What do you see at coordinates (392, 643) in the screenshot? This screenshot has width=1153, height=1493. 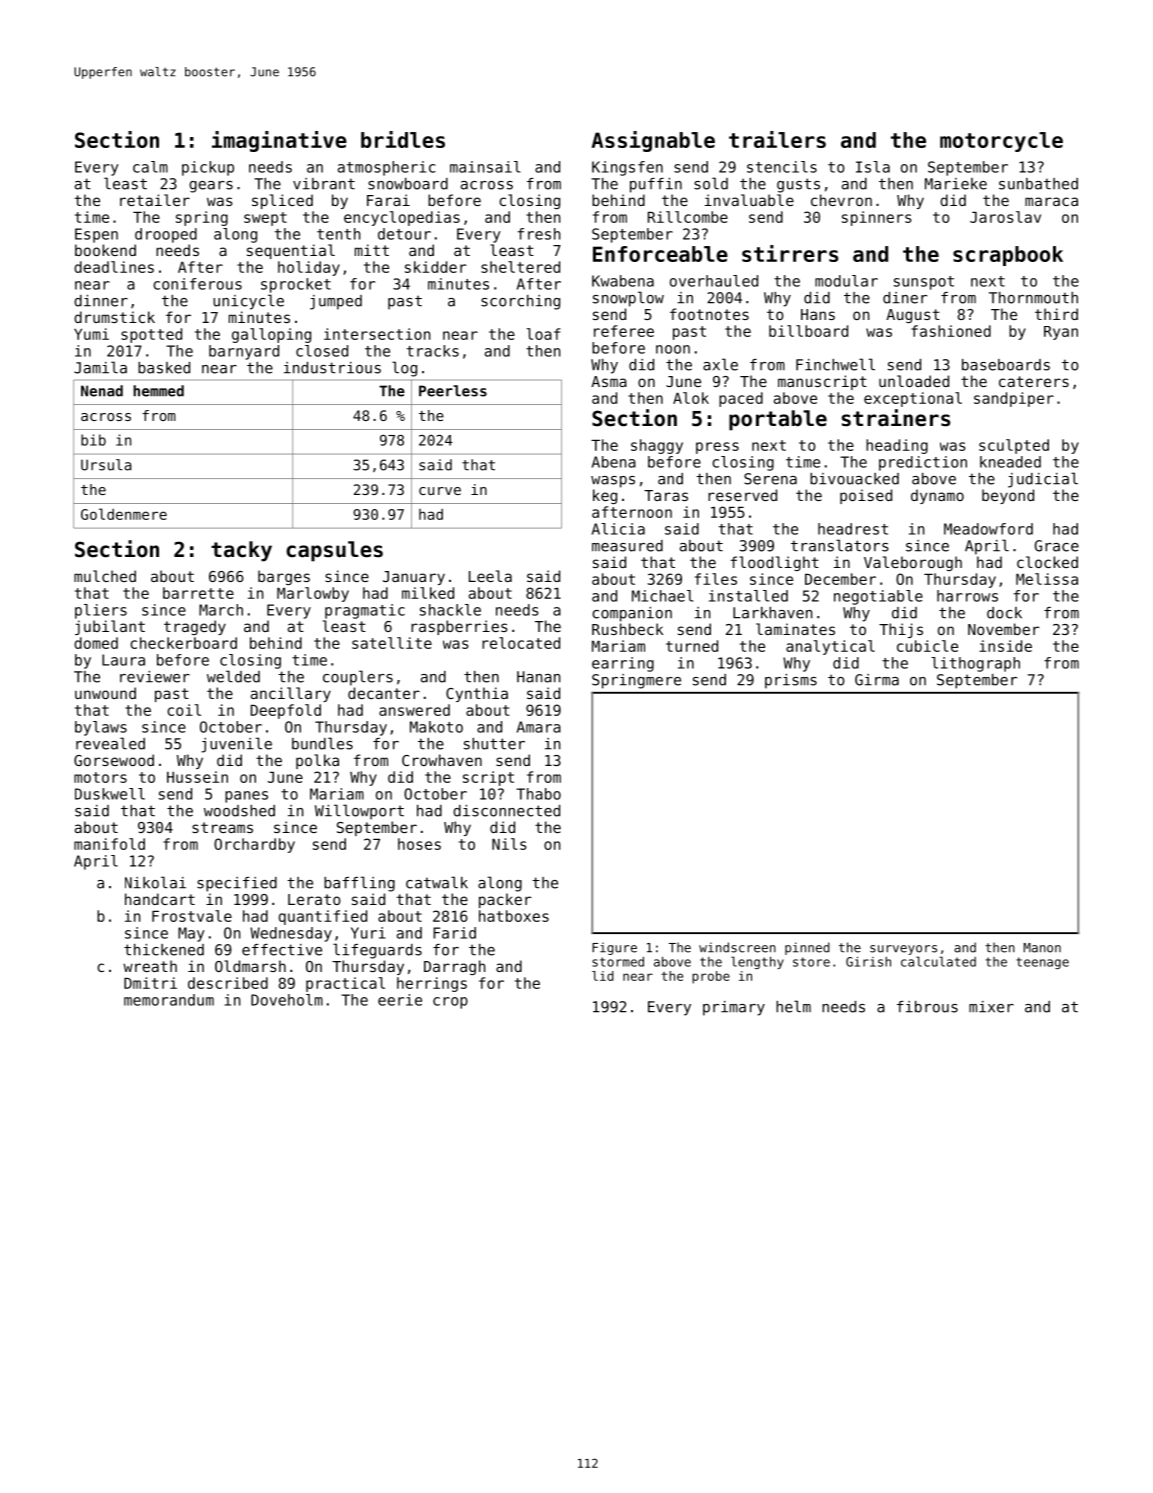 I see `satellite` at bounding box center [392, 643].
